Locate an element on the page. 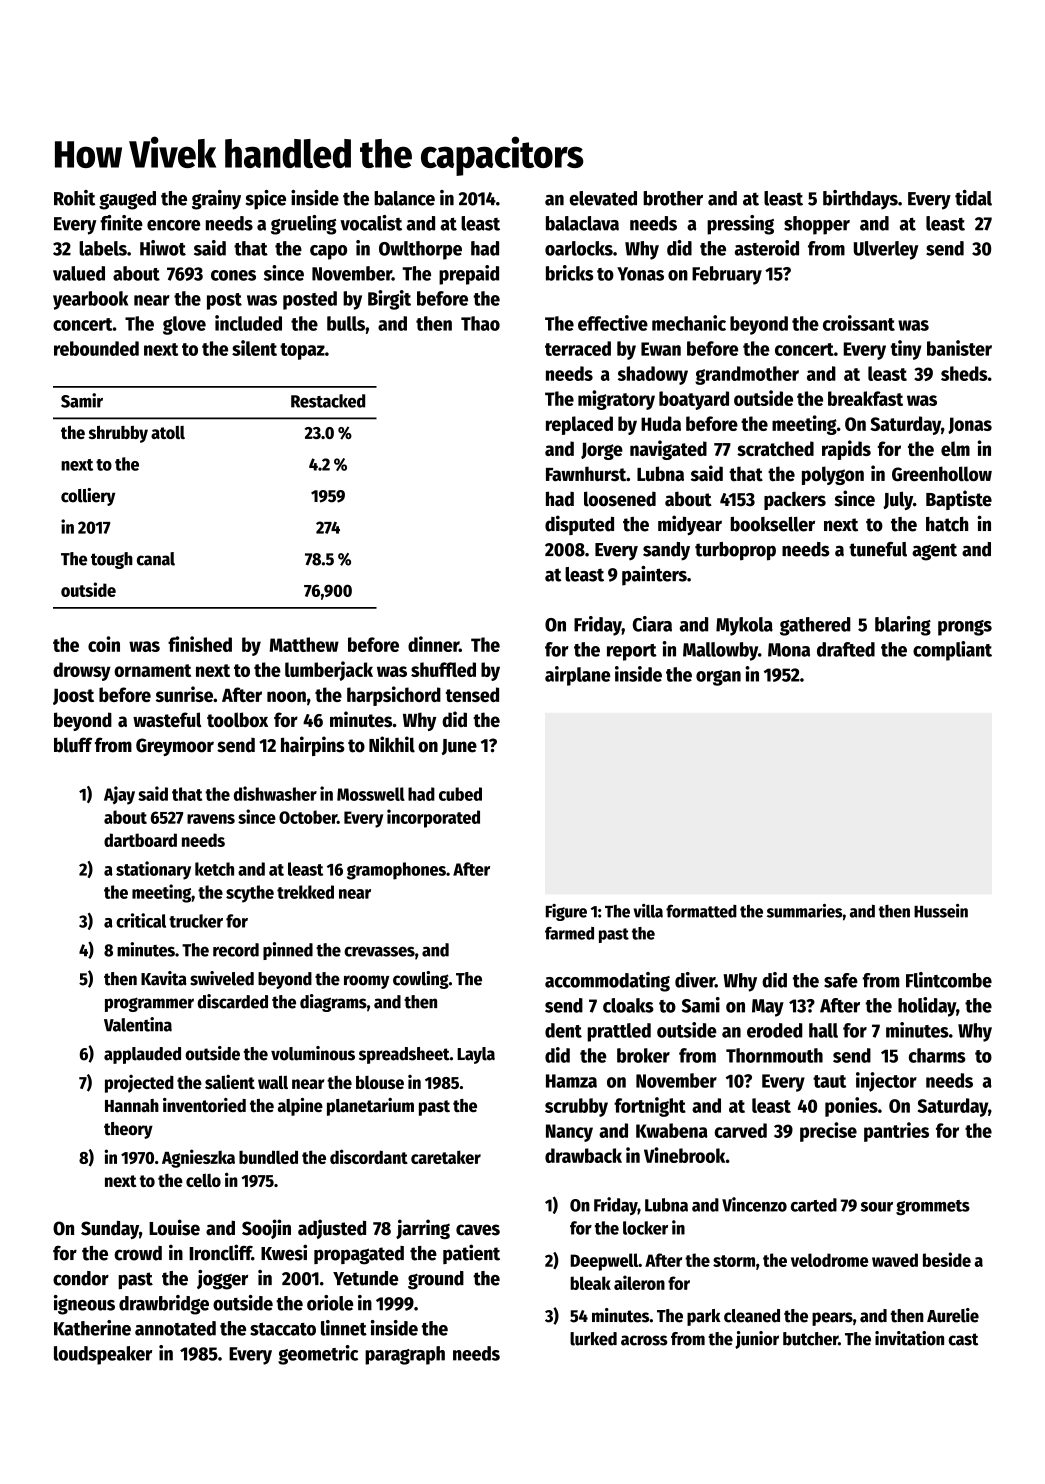  Mykola is located at coordinates (744, 626).
